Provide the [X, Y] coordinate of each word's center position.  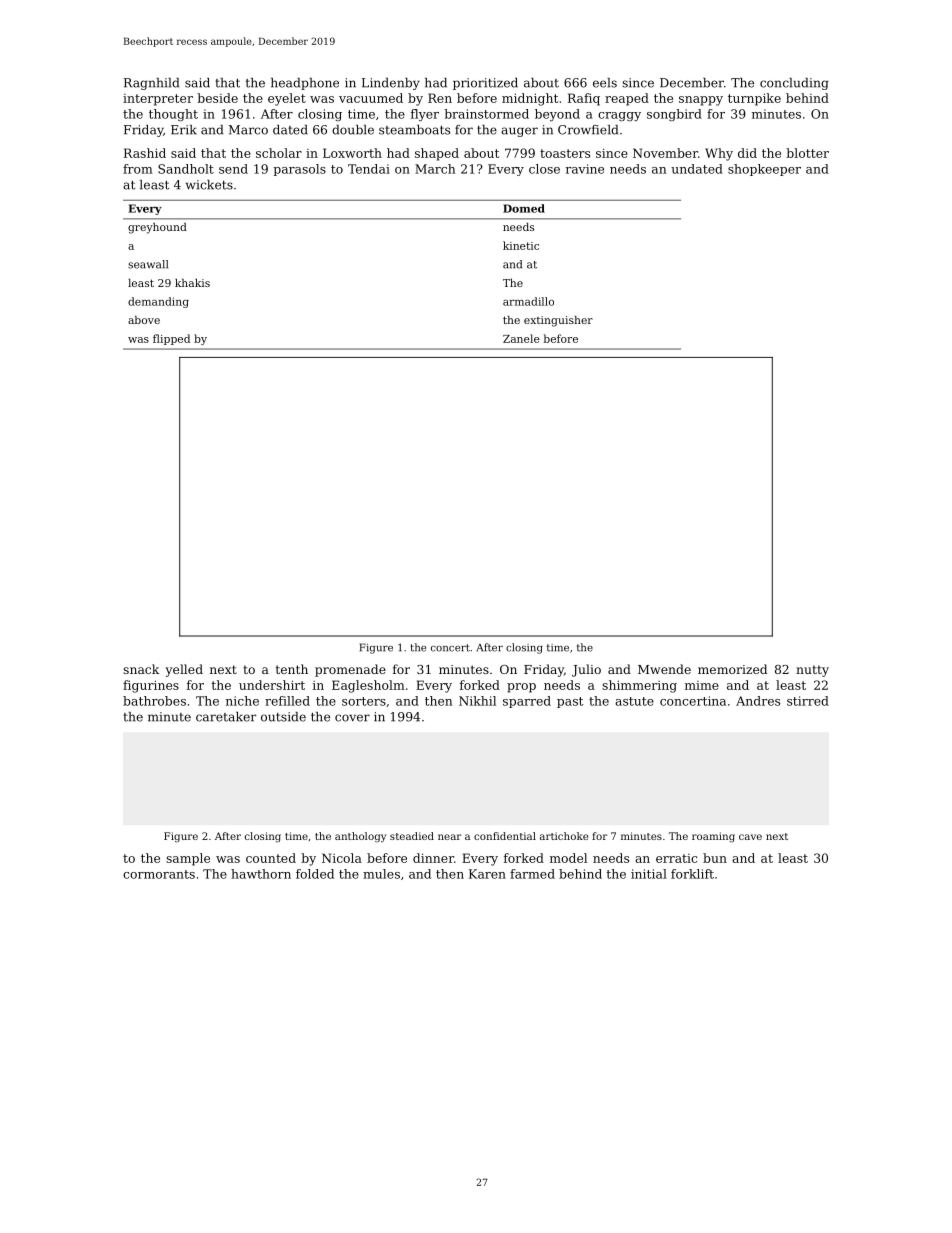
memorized [732, 669]
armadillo [528, 301]
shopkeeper [764, 170]
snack [141, 669]
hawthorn [261, 874]
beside [217, 98]
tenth [292, 669]
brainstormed [486, 114]
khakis [192, 283]
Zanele [521, 338]
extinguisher [558, 321]
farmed [532, 874]
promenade [350, 670]
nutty [812, 671]
